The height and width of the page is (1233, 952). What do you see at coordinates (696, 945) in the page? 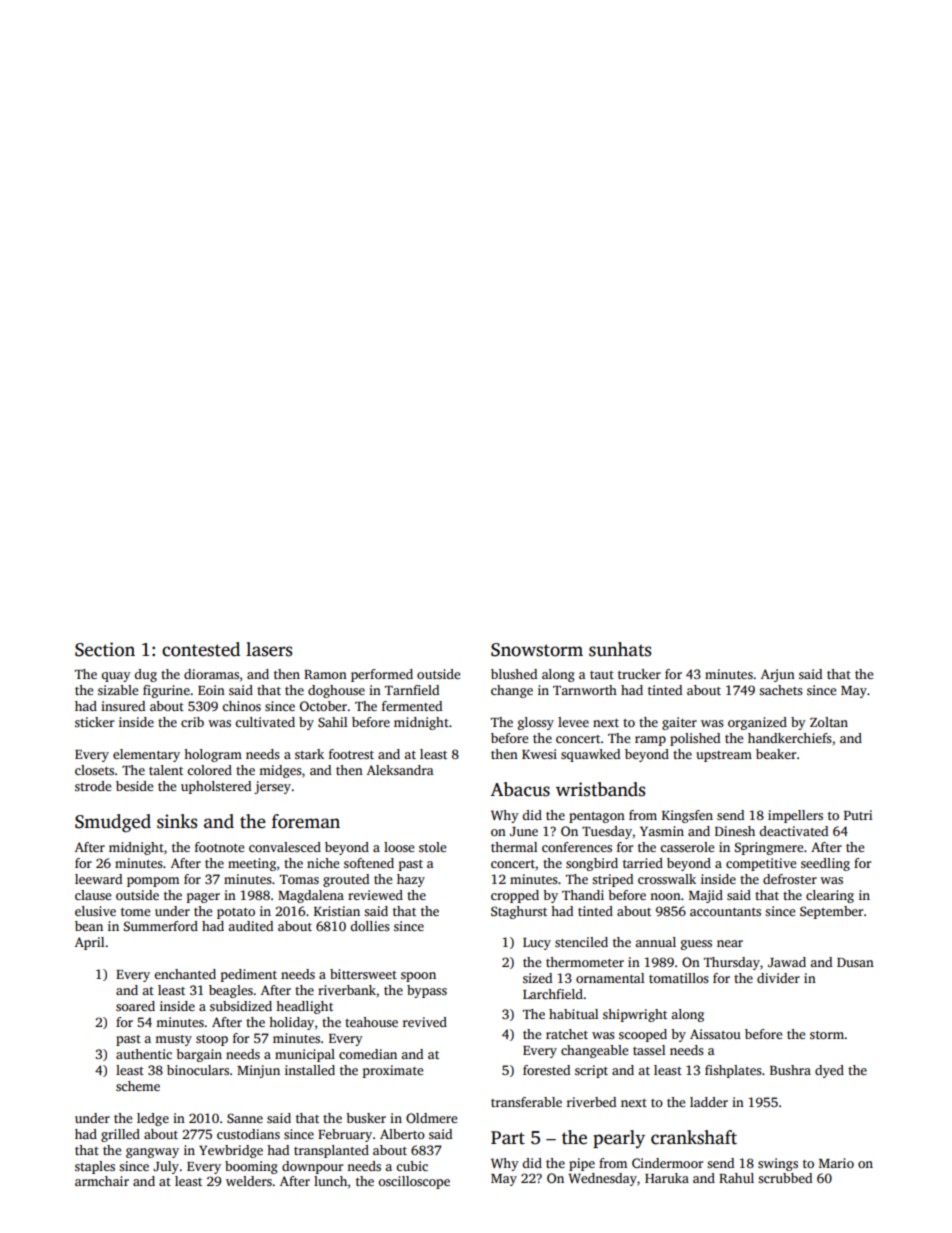
I see `guess` at bounding box center [696, 945].
